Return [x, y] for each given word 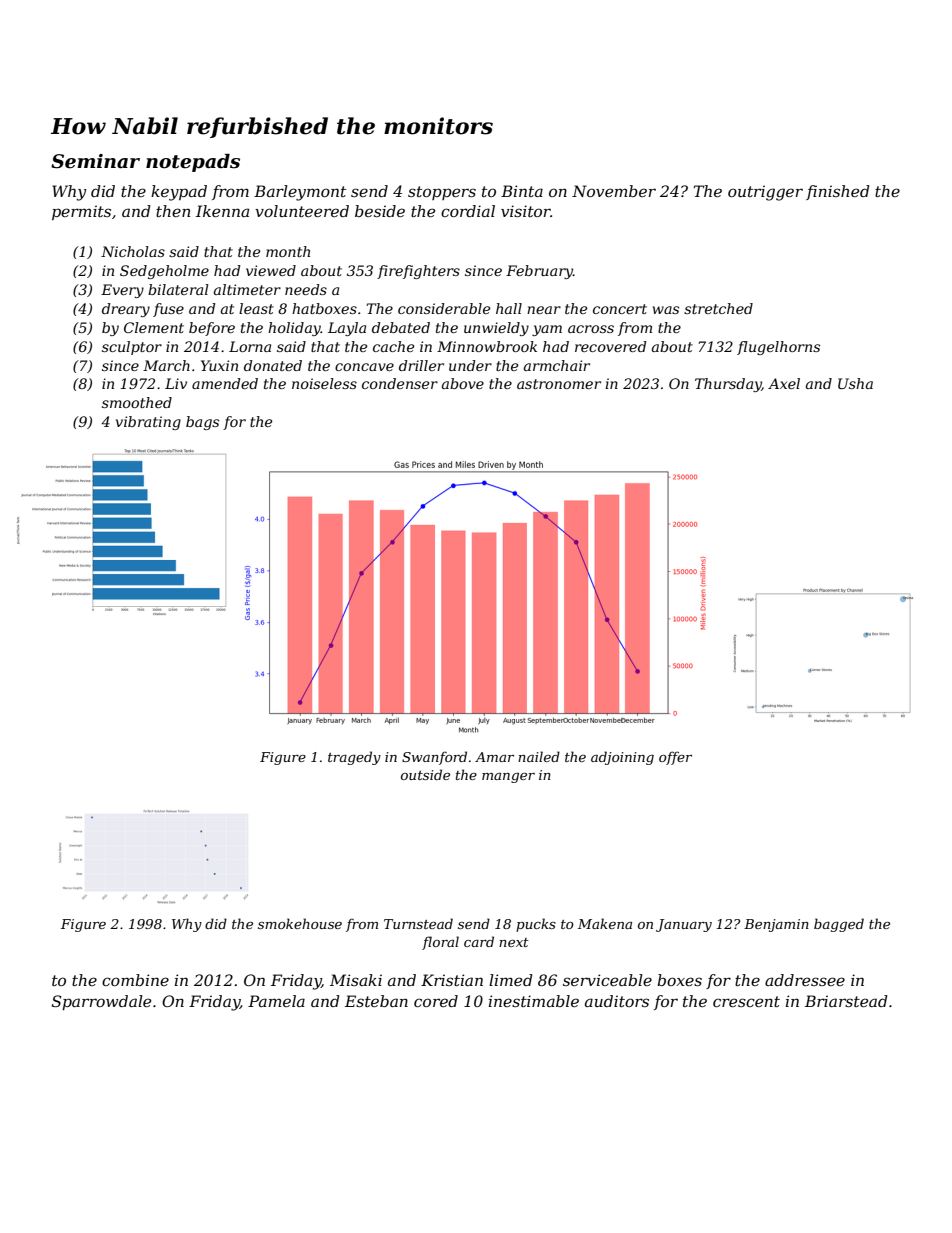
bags [202, 423]
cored [436, 1001]
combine [135, 980]
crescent [746, 1001]
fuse [168, 310]
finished [838, 192]
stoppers [442, 193]
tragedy [354, 758]
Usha [855, 383]
